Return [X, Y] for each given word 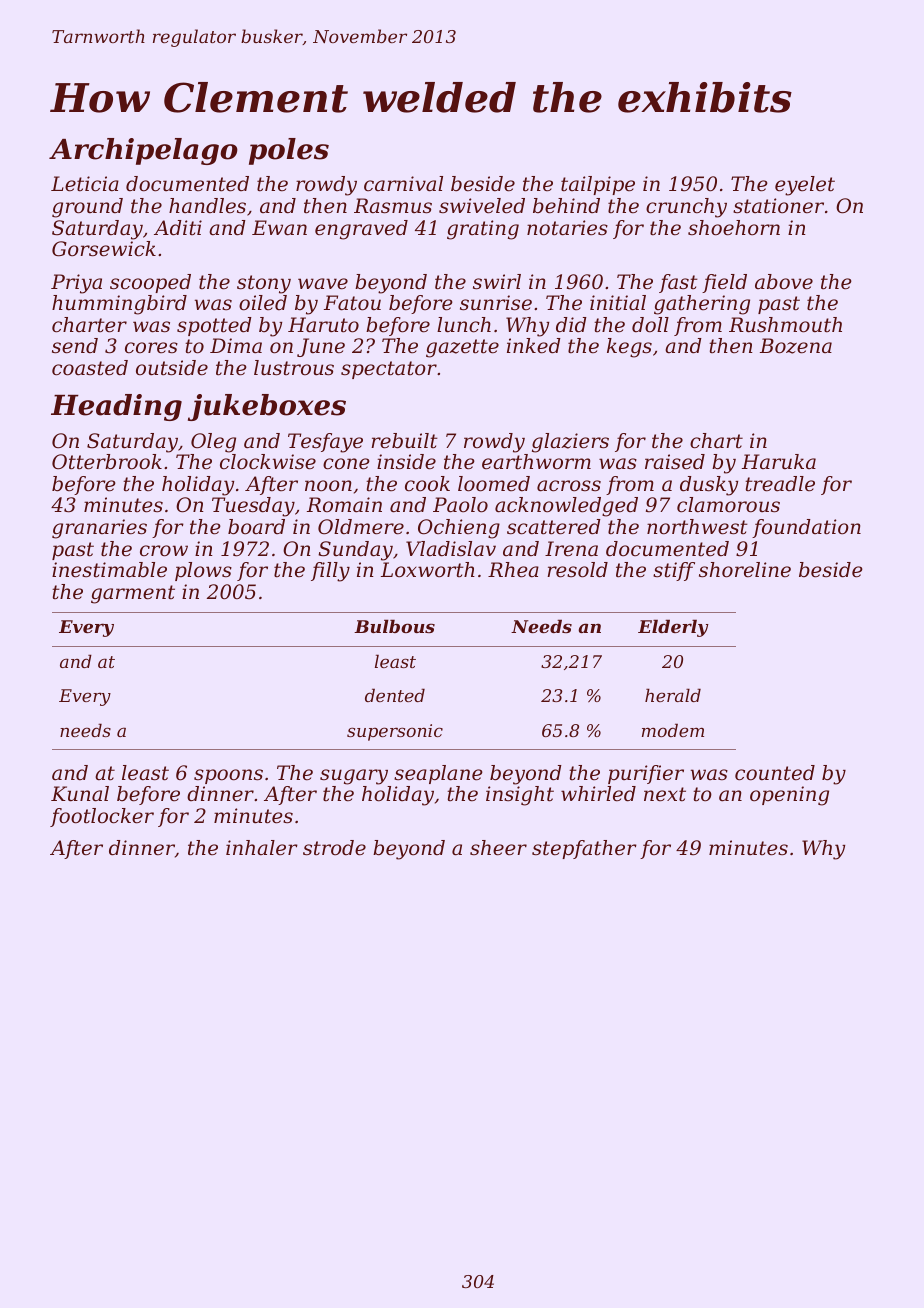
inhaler [262, 848]
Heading [116, 407]
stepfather [584, 849]
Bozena [796, 346]
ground [87, 208]
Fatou [352, 303]
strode [334, 848]
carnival [403, 184]
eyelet [805, 186]
